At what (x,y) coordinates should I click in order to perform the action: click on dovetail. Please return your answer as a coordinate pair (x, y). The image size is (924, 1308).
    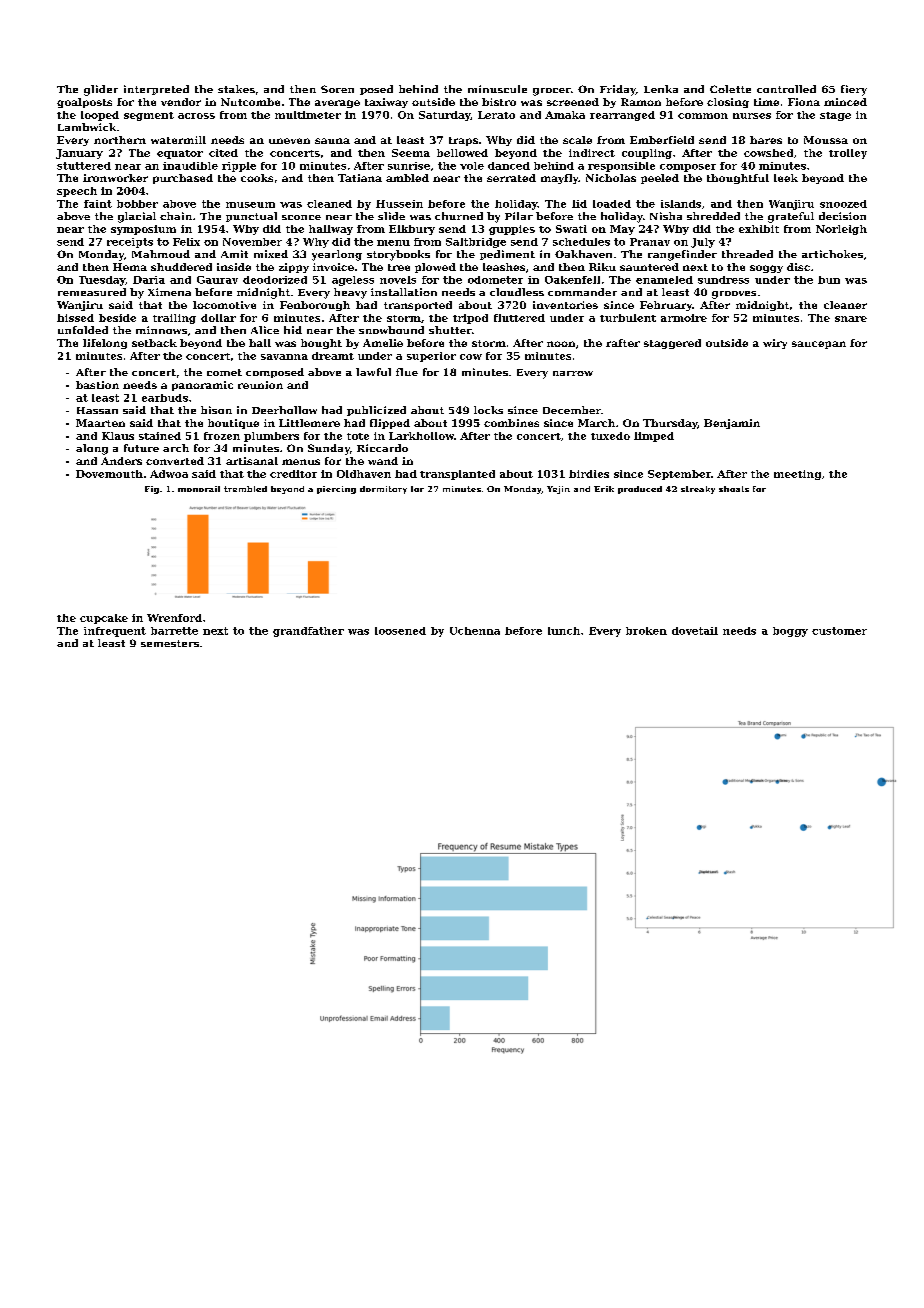
    Looking at the image, I should click on (695, 631).
